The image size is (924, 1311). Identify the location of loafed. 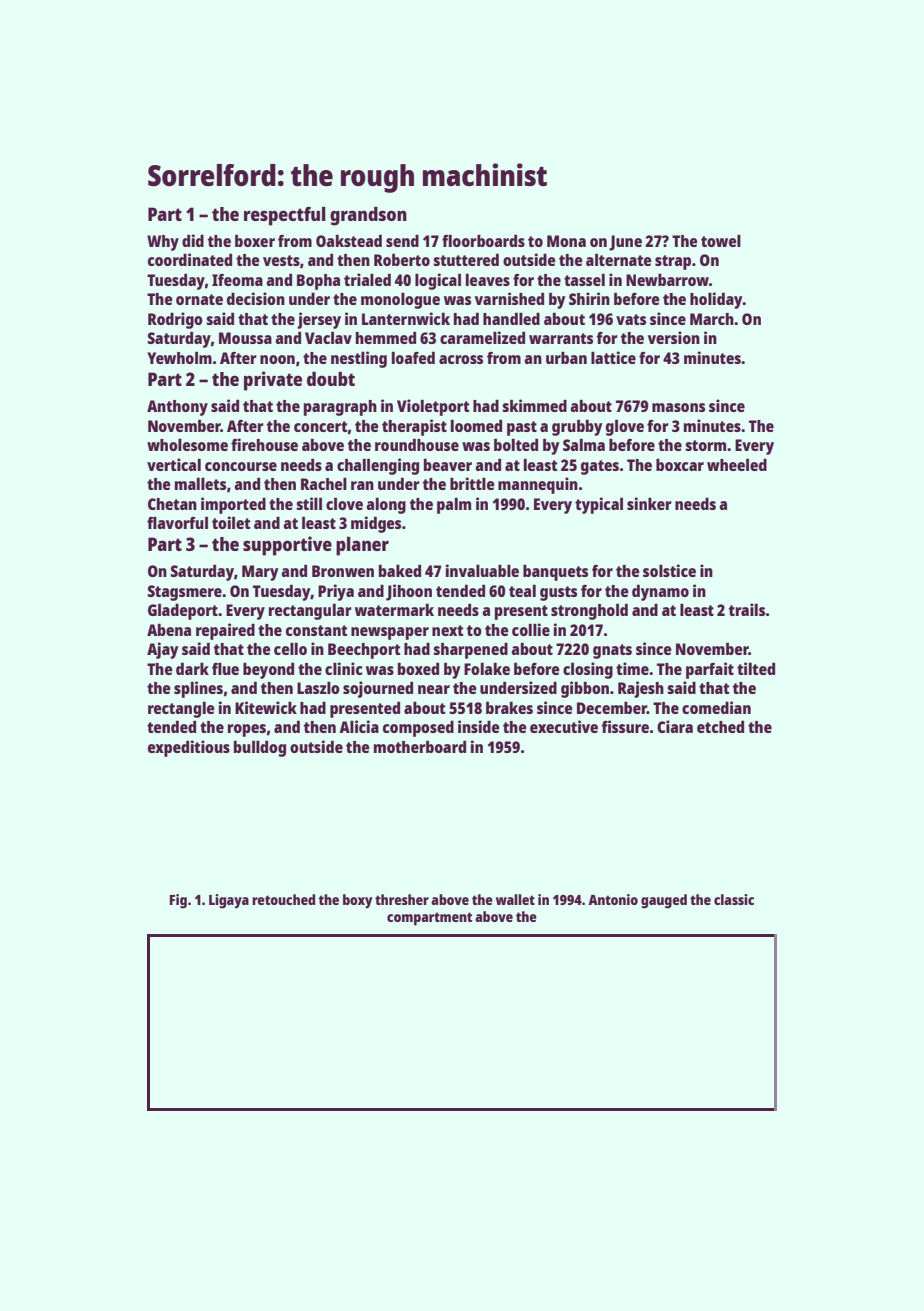
(413, 357).
